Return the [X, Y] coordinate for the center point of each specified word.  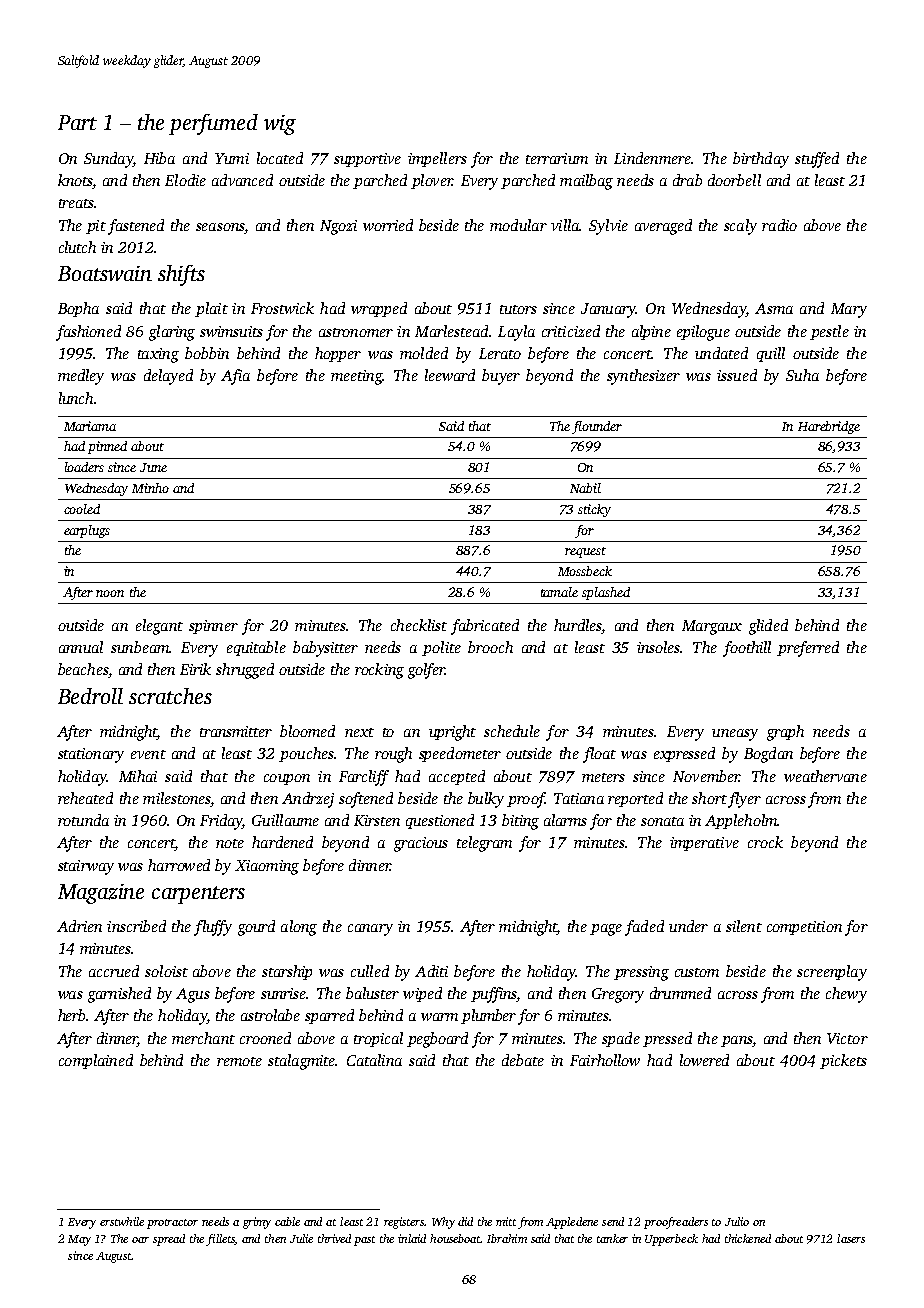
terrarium [557, 158]
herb [71, 1015]
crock [765, 842]
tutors [518, 309]
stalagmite [301, 1062]
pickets [843, 1061]
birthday [761, 160]
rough [393, 755]
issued [737, 375]
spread [169, 1240]
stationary [91, 755]
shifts [181, 275]
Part [77, 122]
